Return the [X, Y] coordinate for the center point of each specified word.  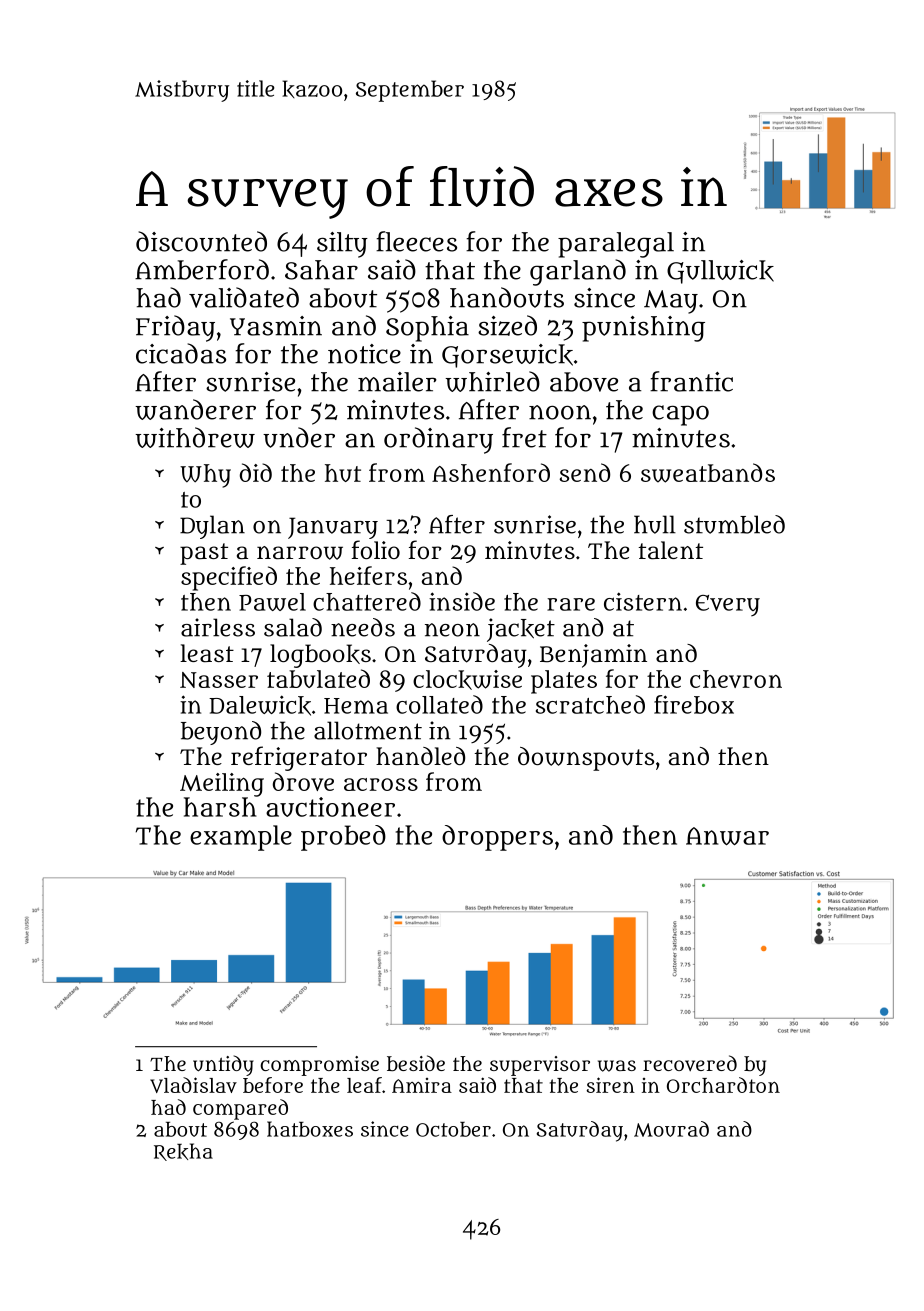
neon [452, 630]
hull [655, 524]
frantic [691, 381]
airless [218, 627]
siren [611, 1085]
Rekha [183, 1152]
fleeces [416, 241]
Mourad [671, 1129]
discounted [201, 241]
